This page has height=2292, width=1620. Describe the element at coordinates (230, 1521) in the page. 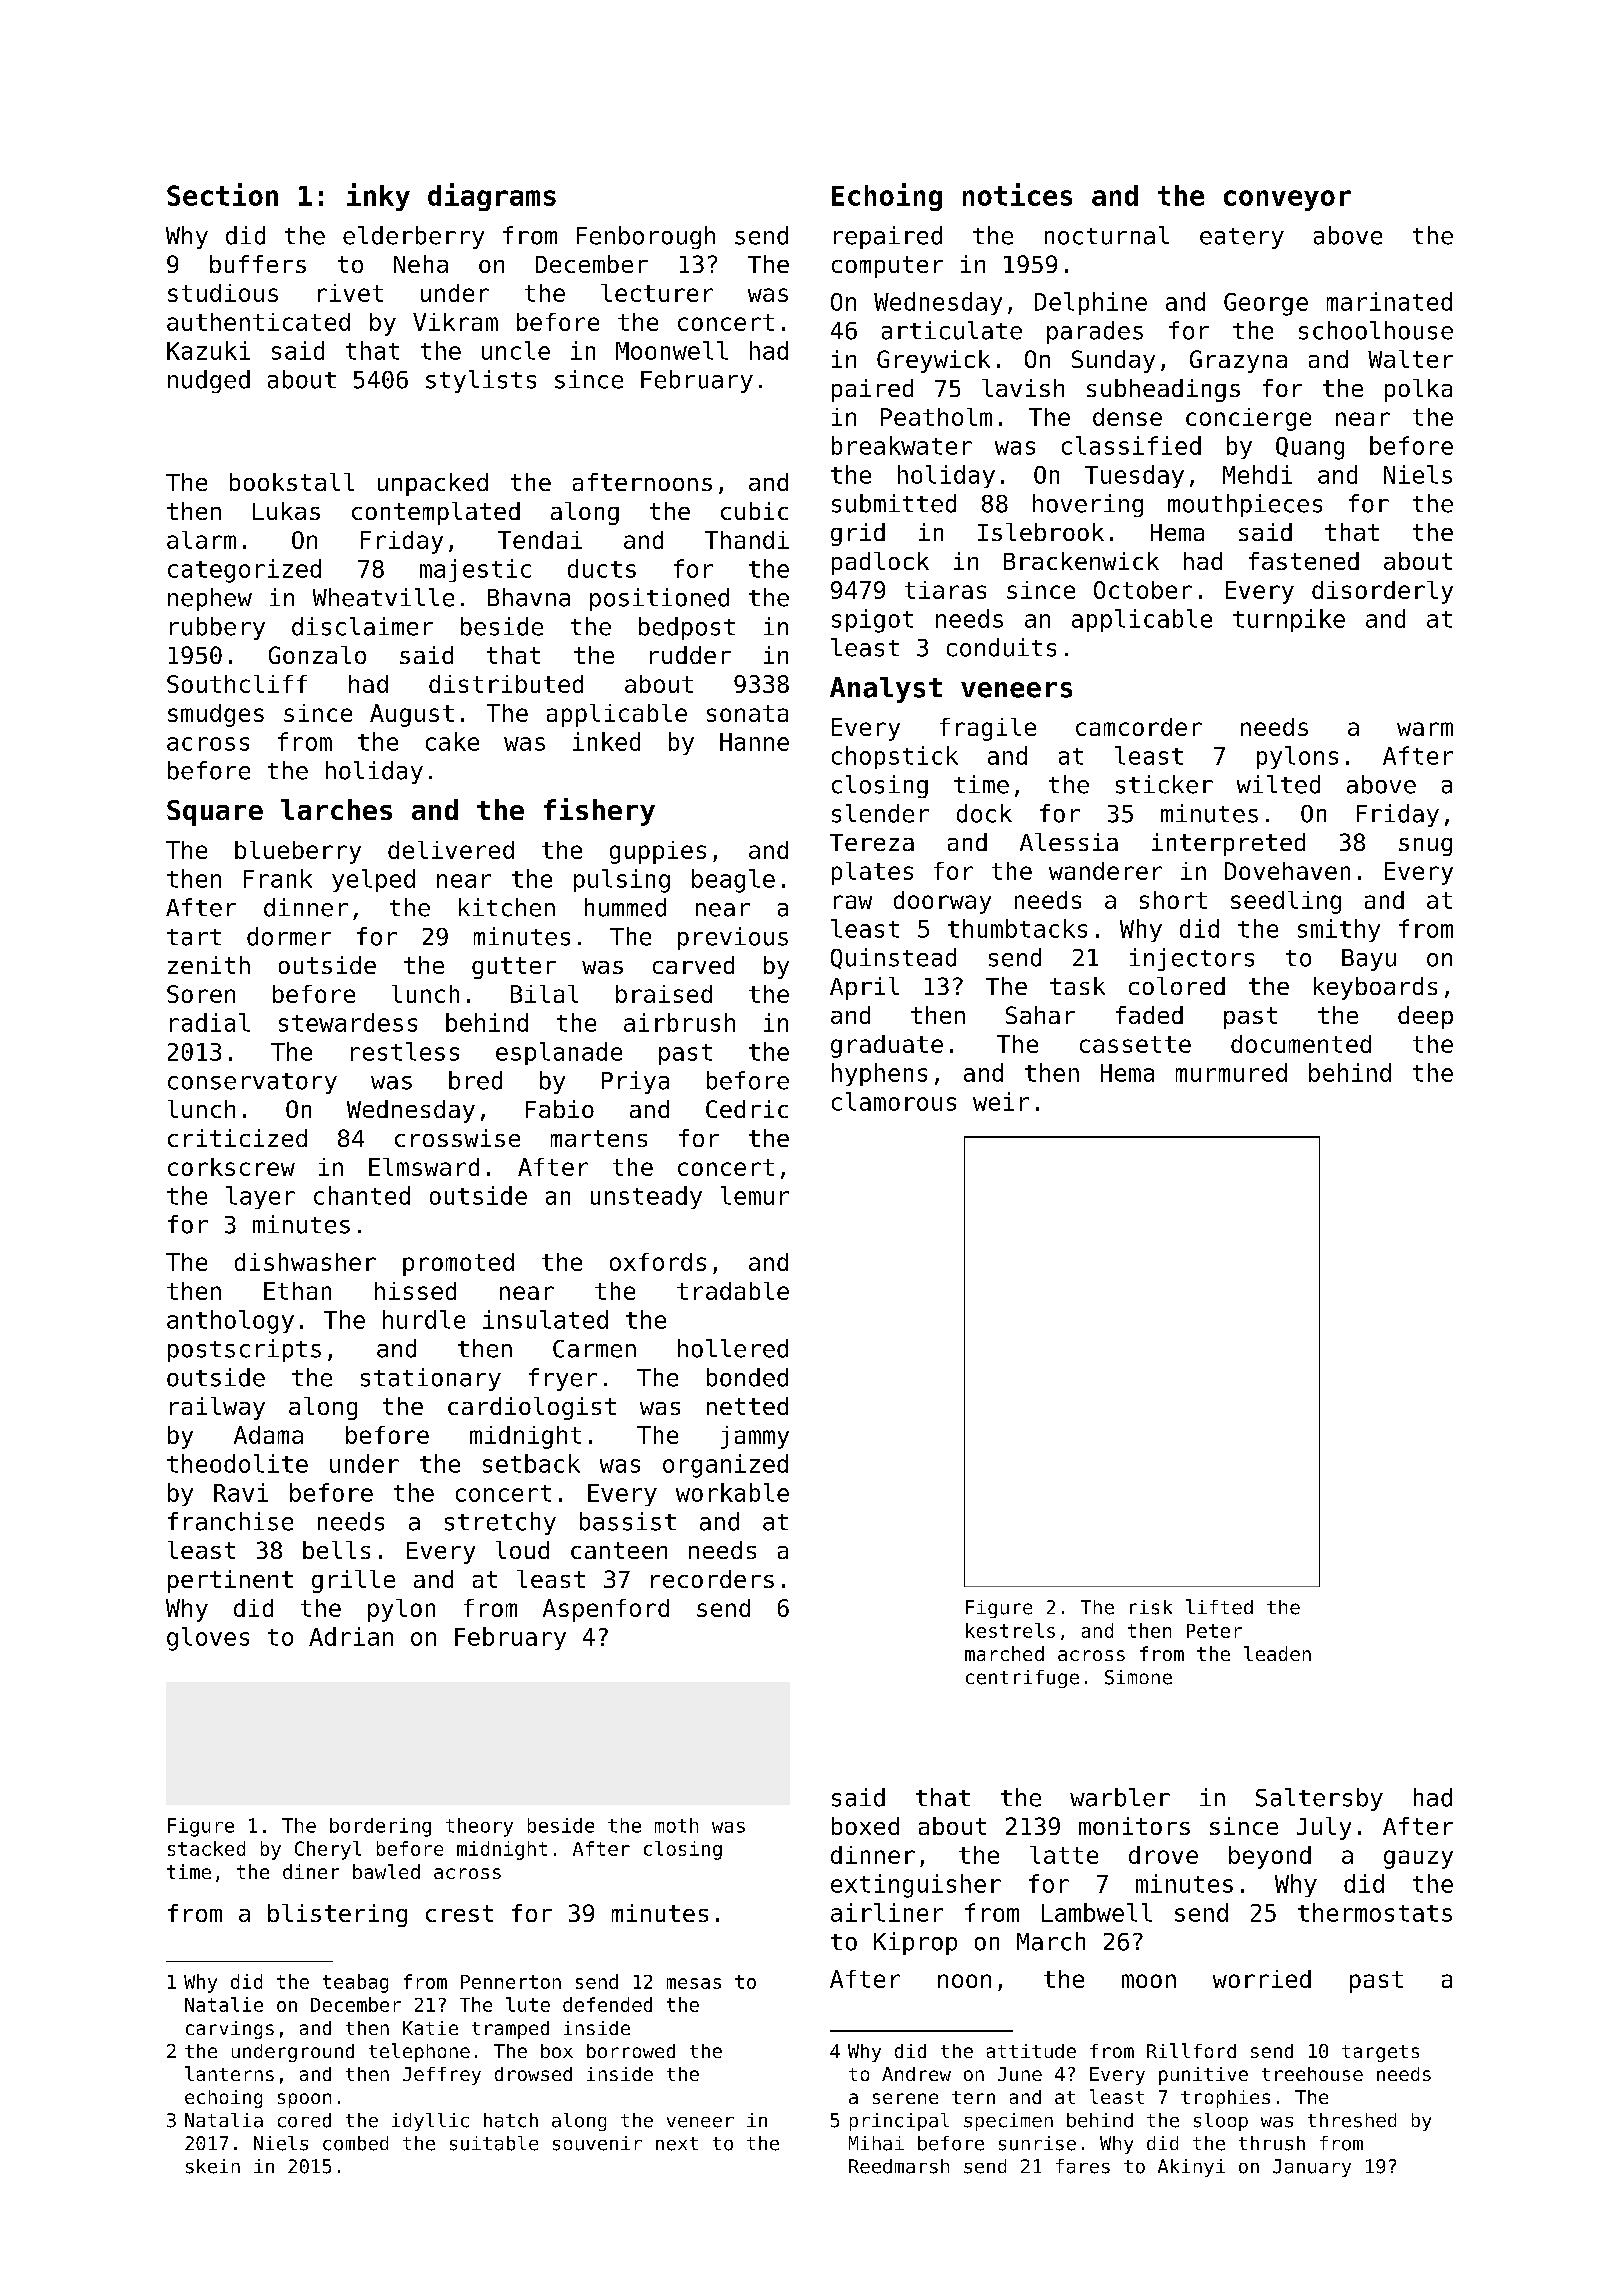

I see `franchise` at that location.
